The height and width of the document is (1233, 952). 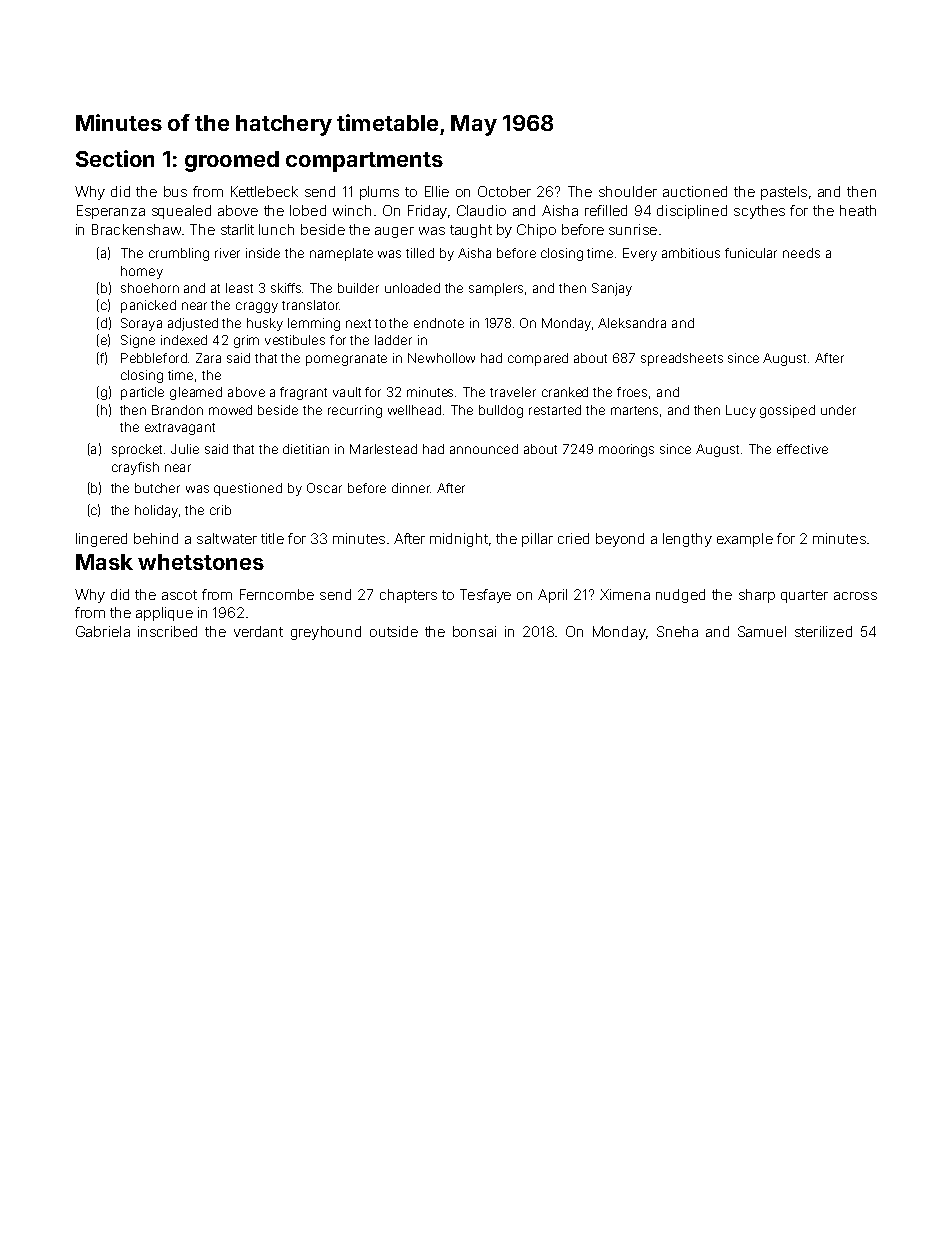 What do you see at coordinates (358, 323) in the document?
I see `next` at bounding box center [358, 323].
